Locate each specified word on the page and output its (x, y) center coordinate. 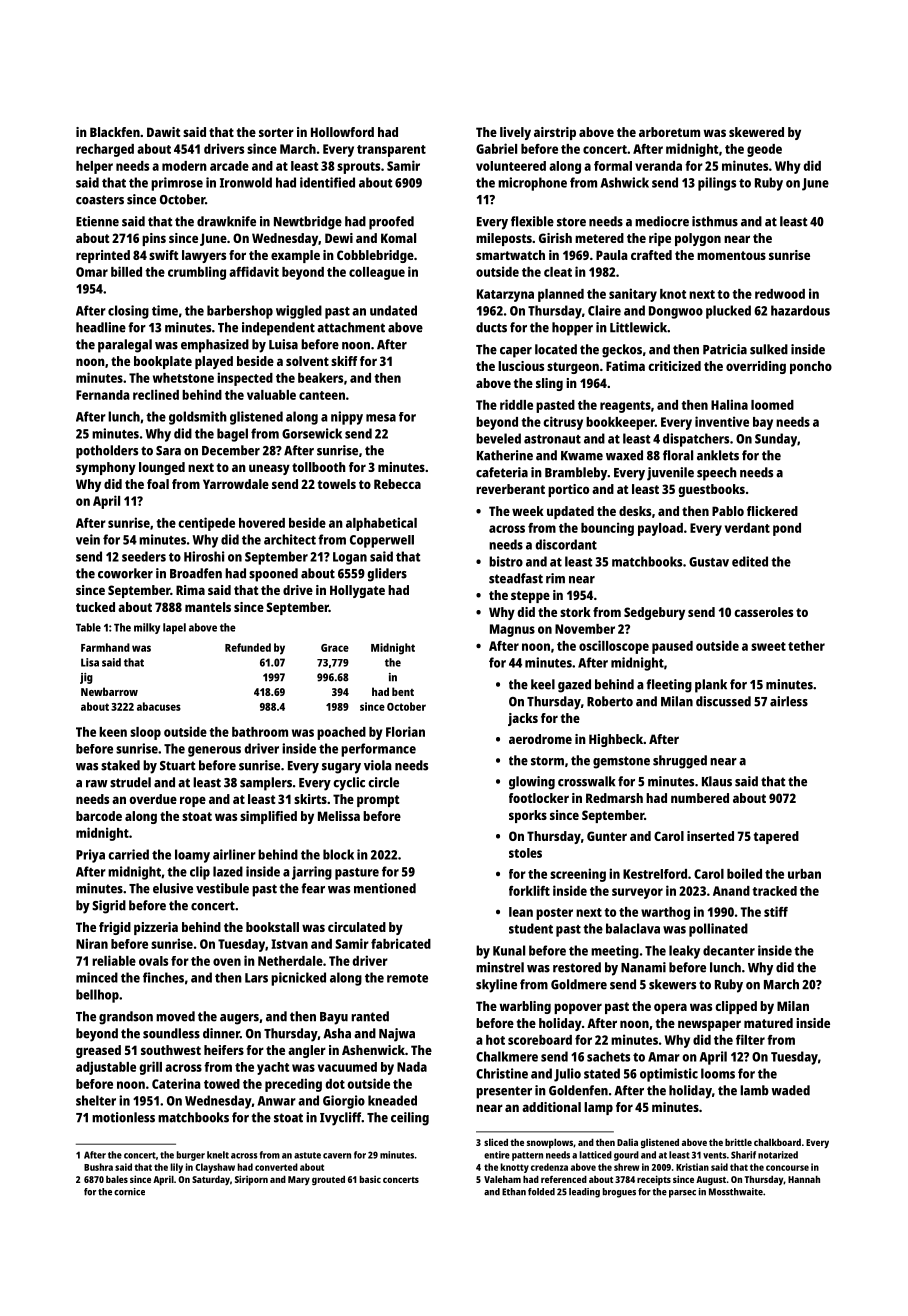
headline (101, 327)
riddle (516, 404)
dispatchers (696, 440)
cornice (129, 1192)
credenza (549, 1167)
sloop (145, 733)
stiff (776, 911)
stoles (525, 853)
